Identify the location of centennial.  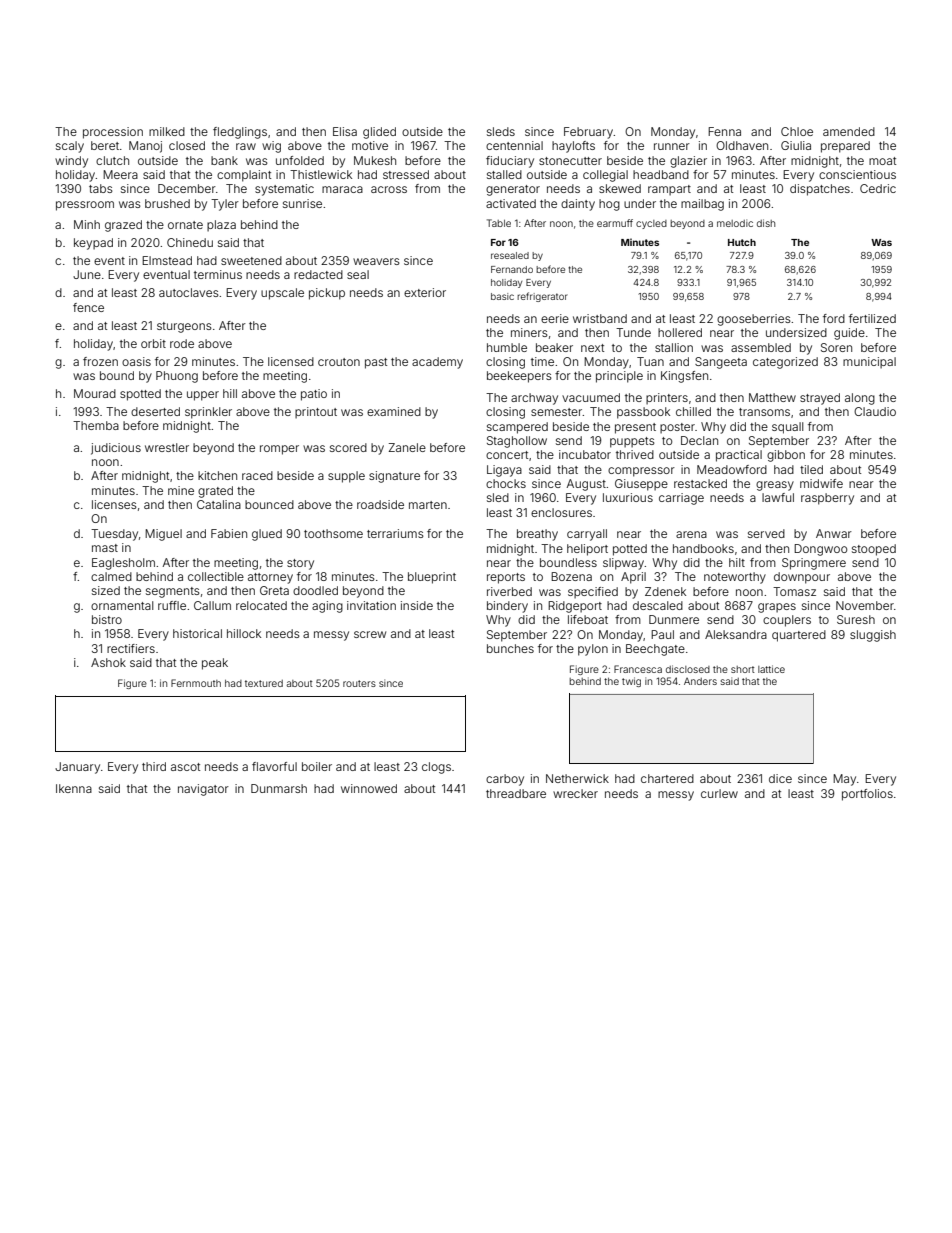
(514, 145).
